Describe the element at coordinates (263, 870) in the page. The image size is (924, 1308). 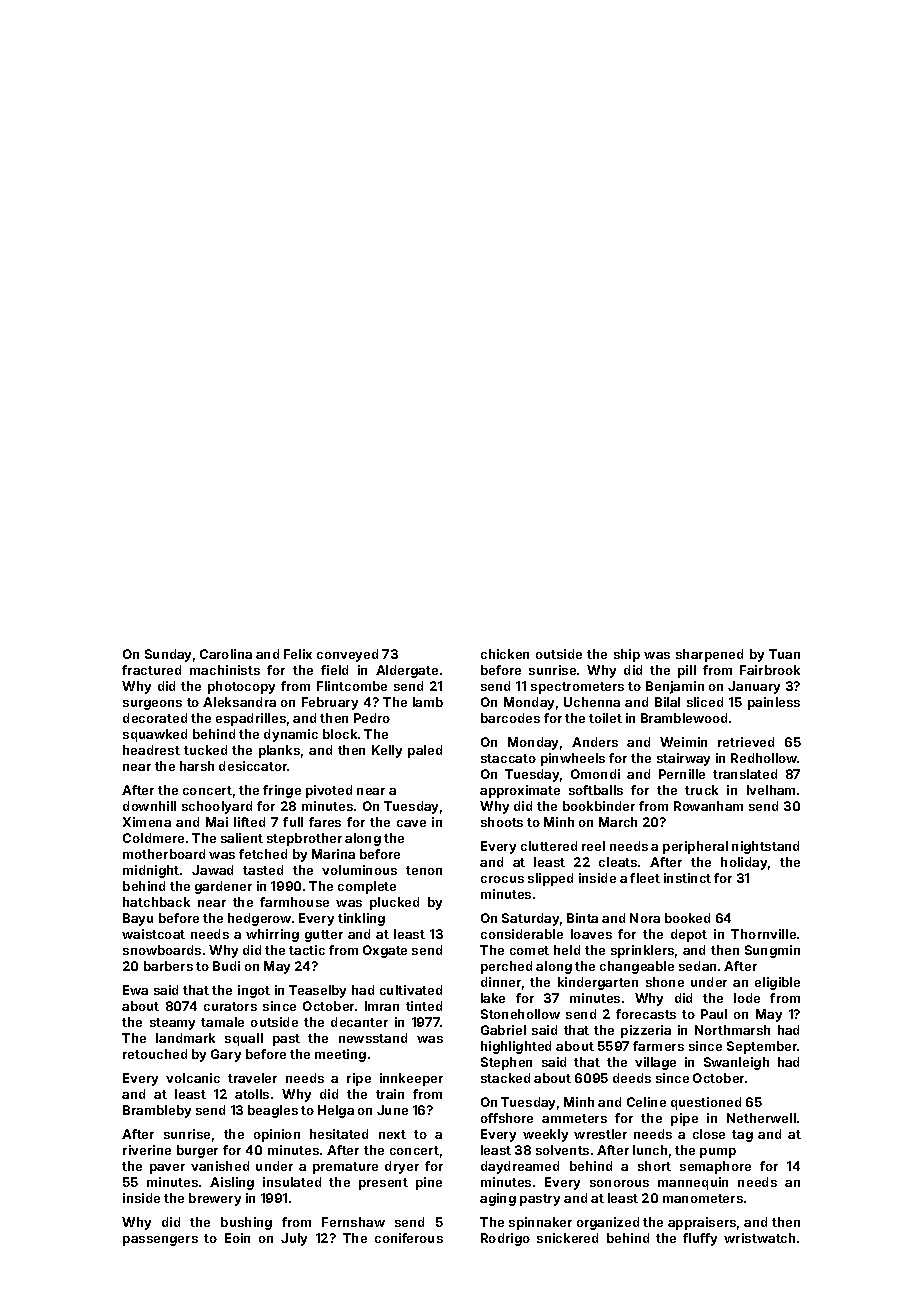
I see `tasted` at that location.
